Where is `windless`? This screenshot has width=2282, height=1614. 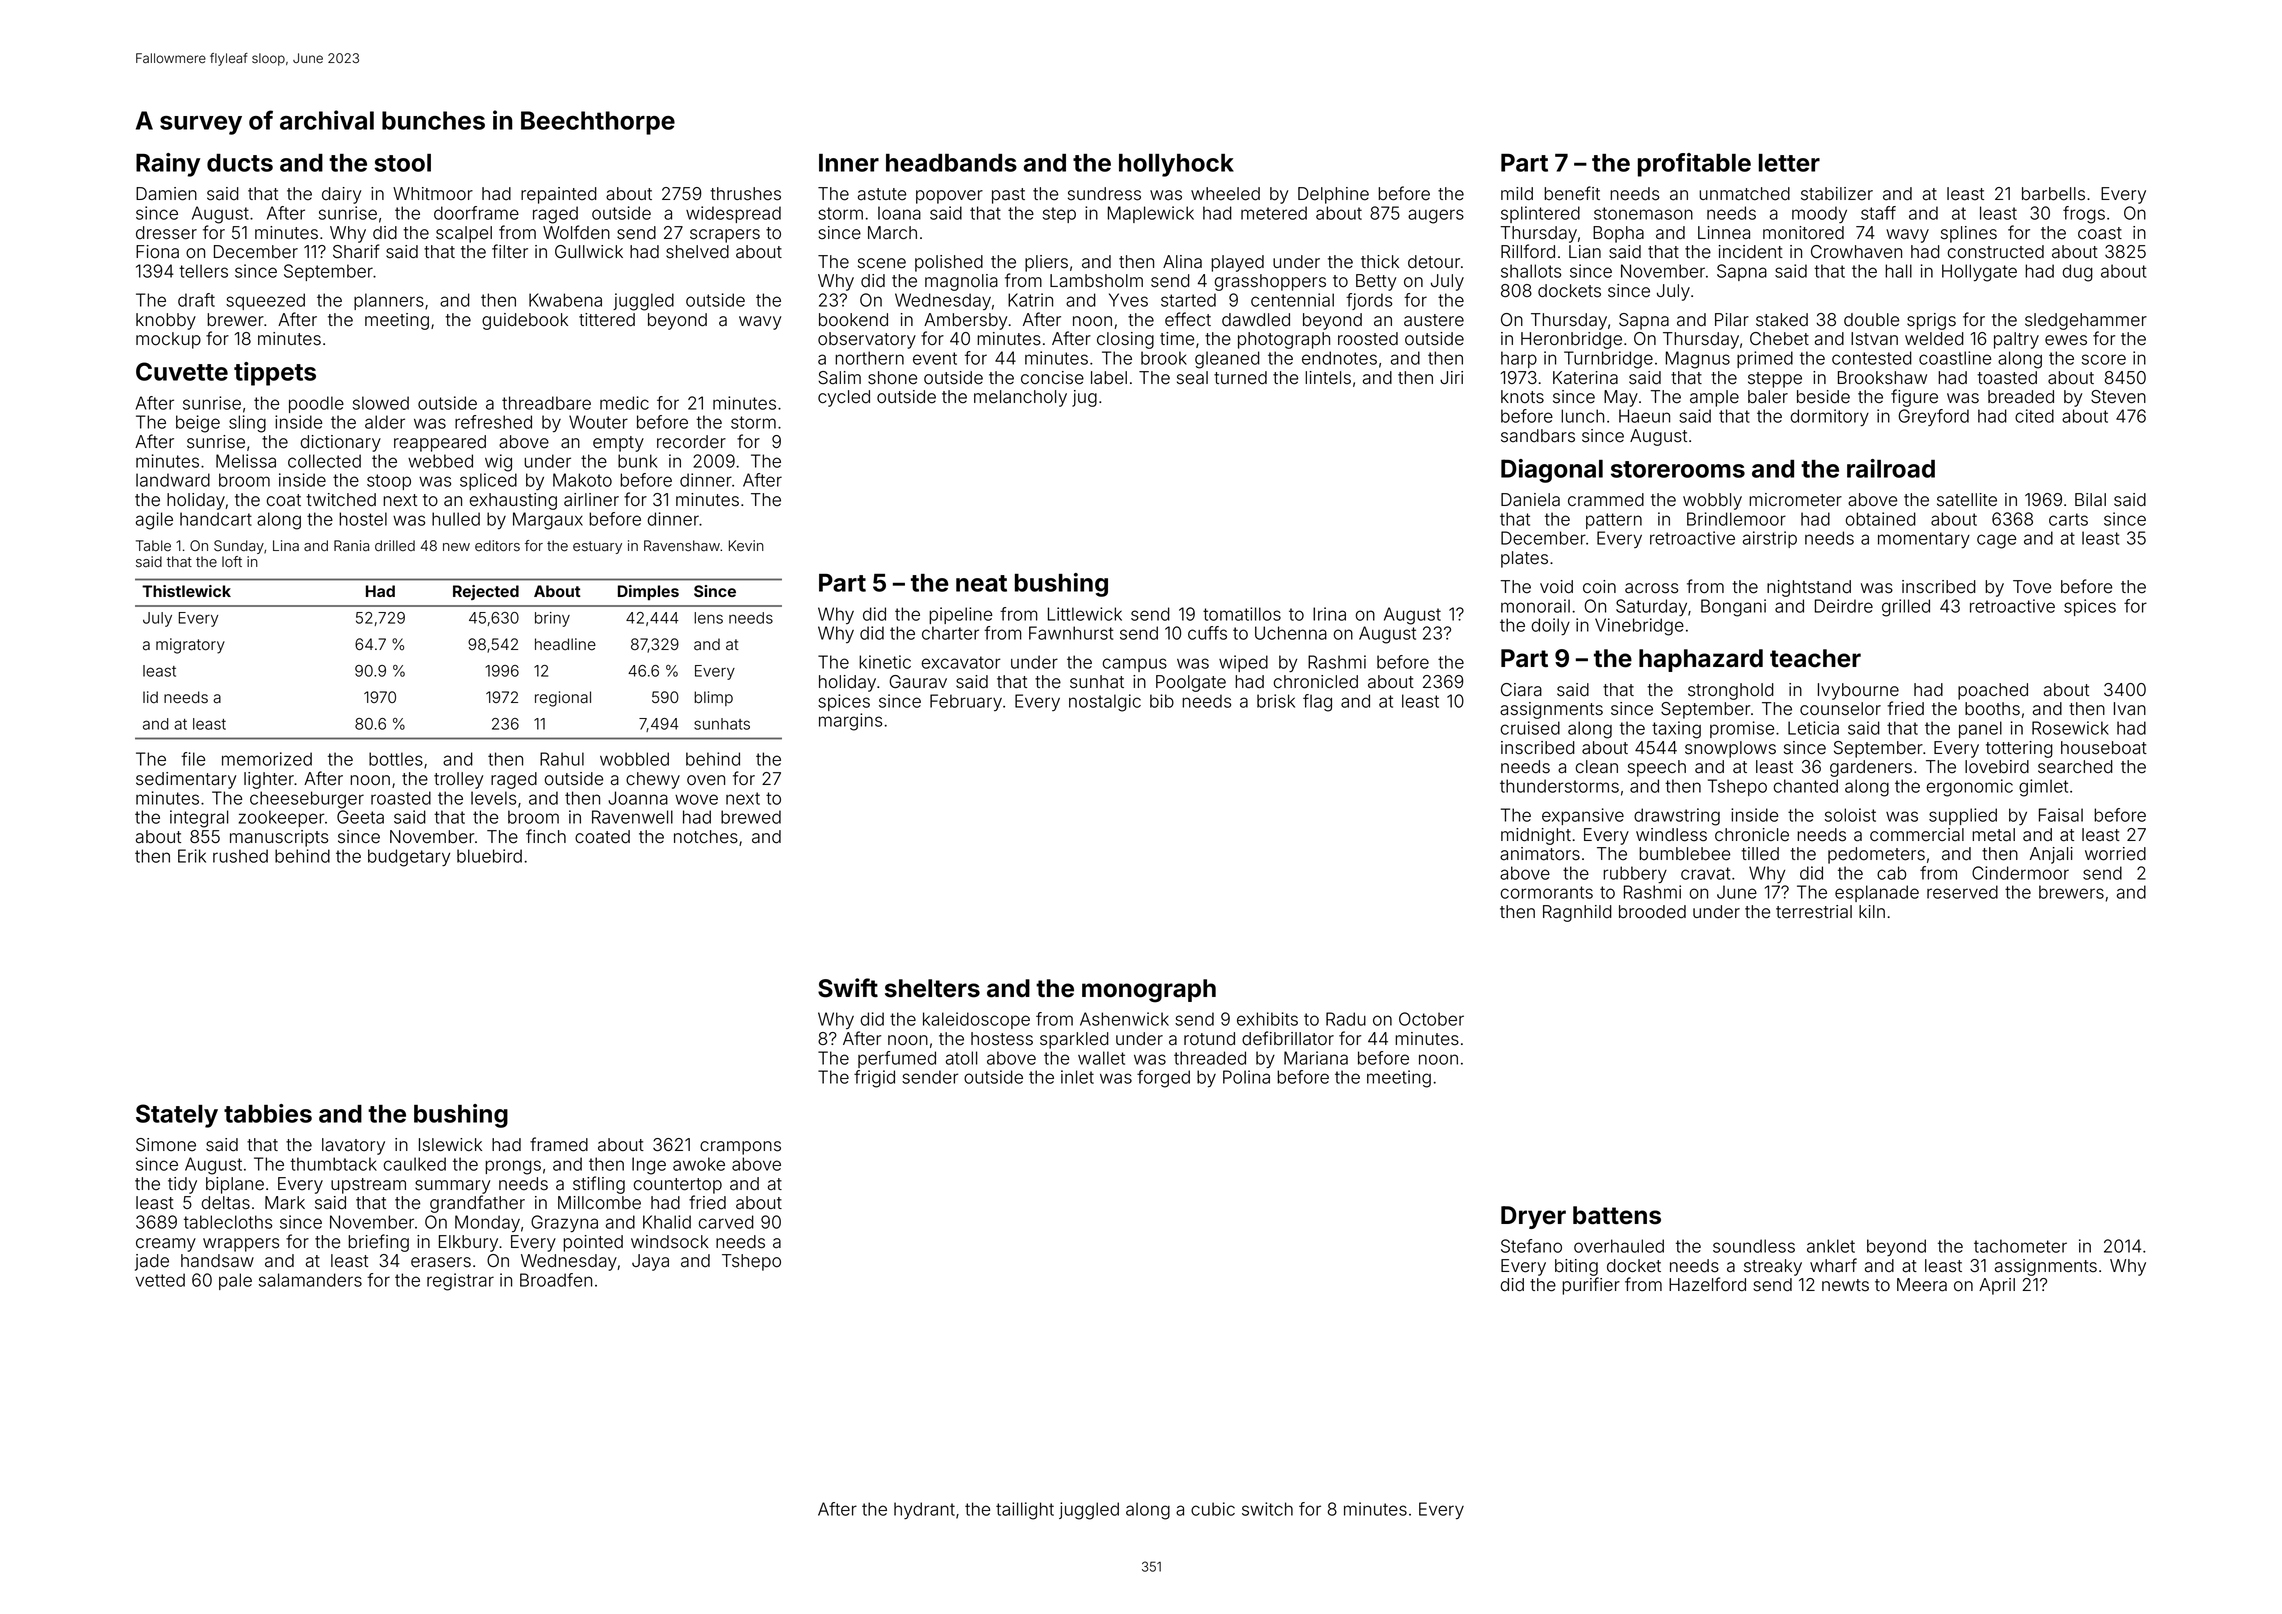
windless is located at coordinates (1671, 835).
